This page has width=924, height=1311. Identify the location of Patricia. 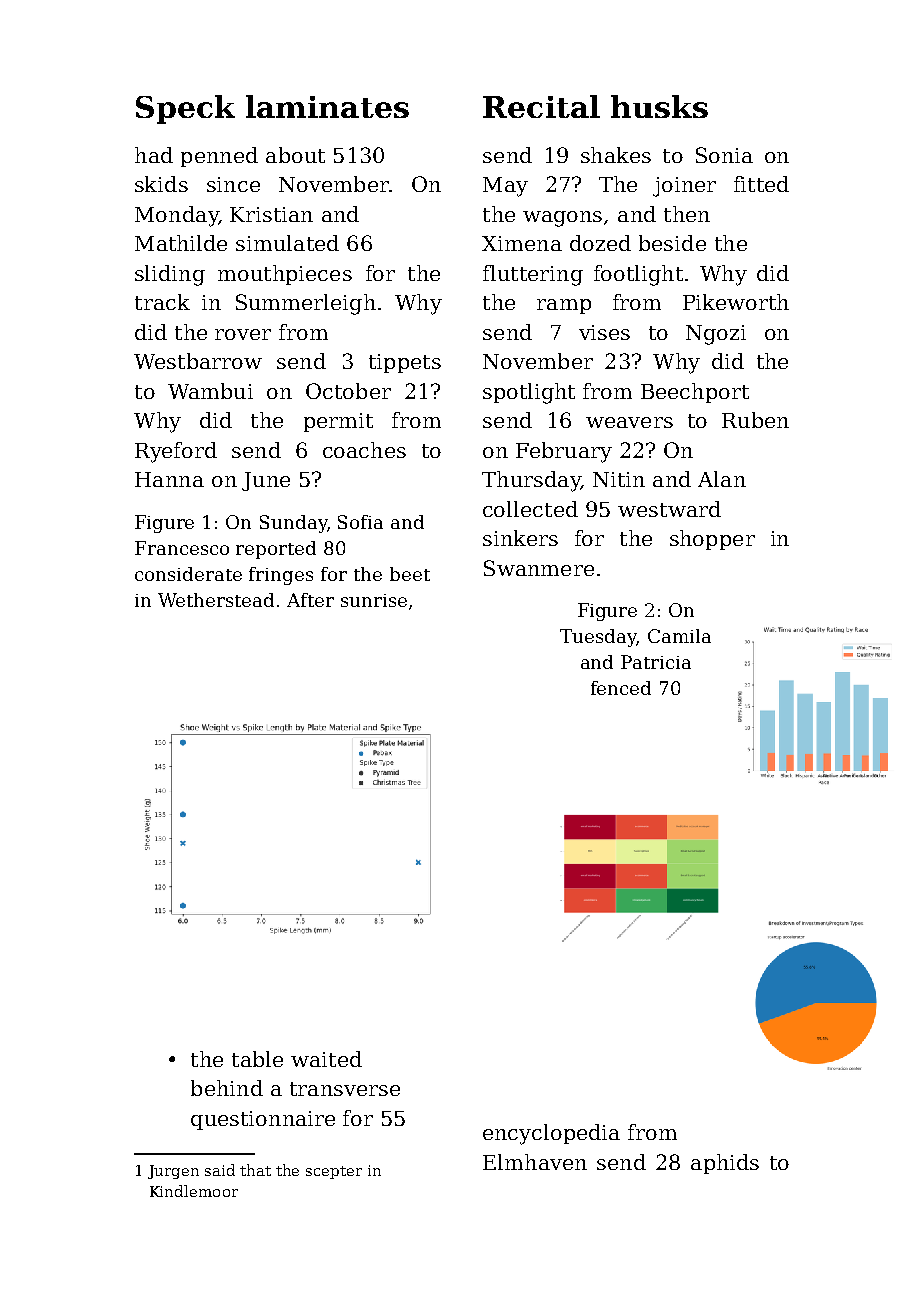
(656, 662).
